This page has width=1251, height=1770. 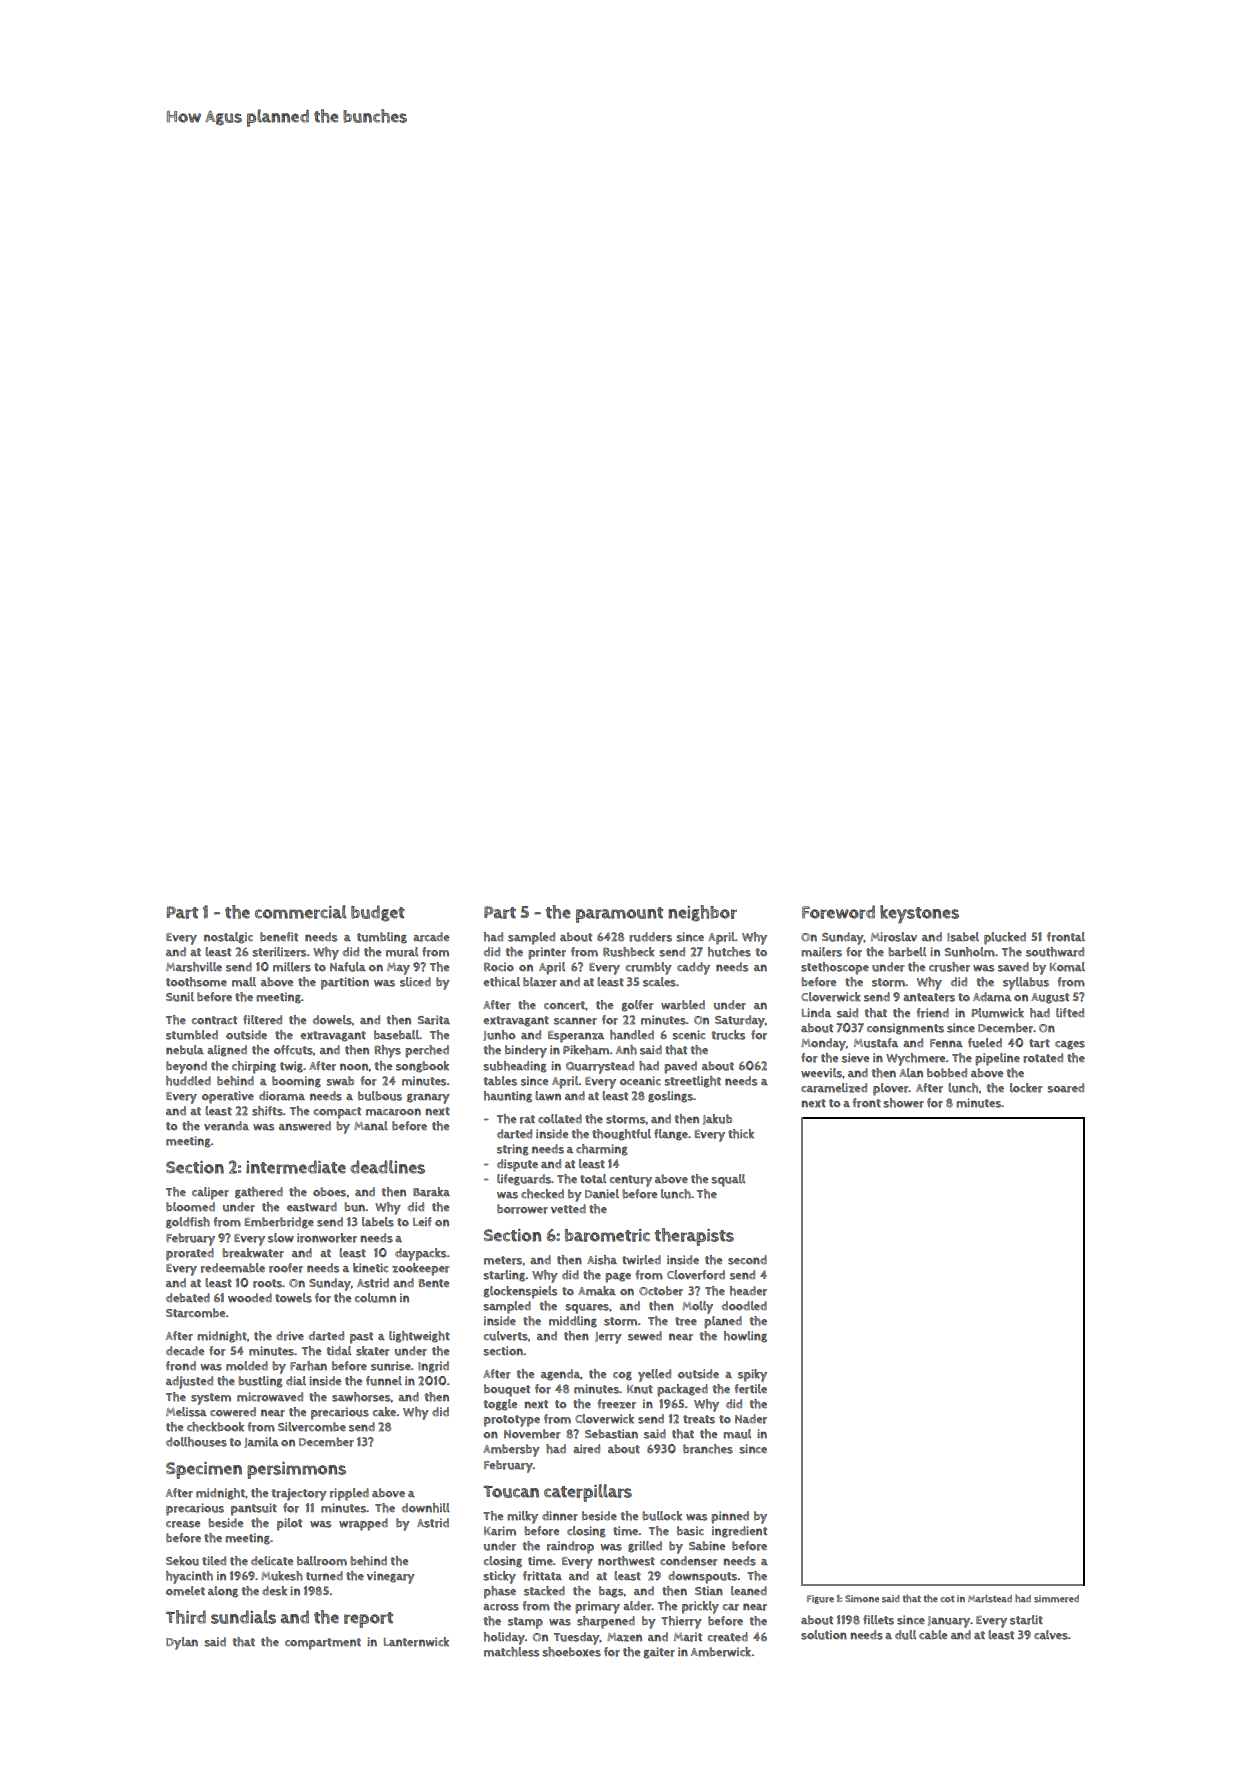 I want to click on warbled, so click(x=683, y=1005).
